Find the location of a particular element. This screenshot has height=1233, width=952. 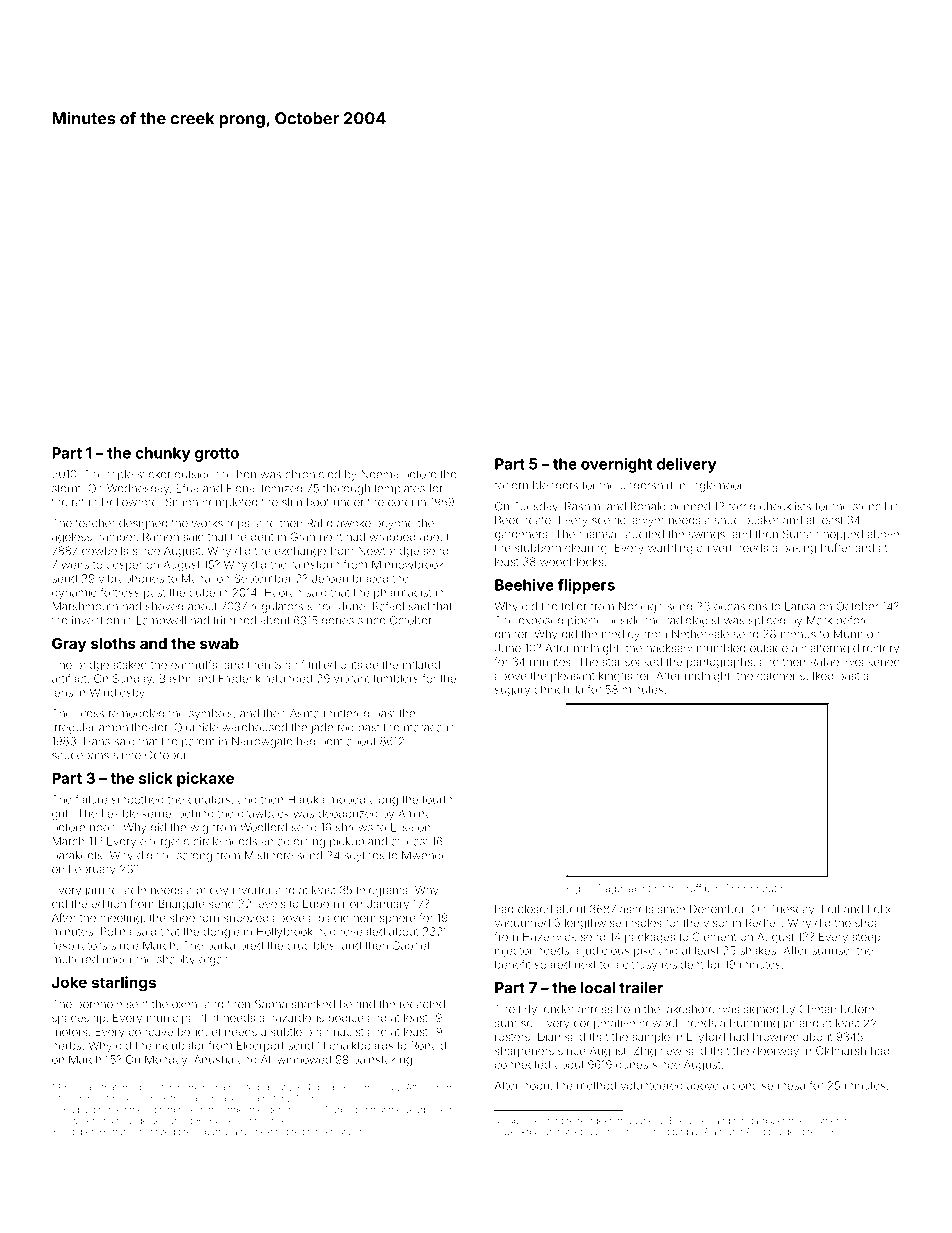

Granmont is located at coordinates (316, 536).
